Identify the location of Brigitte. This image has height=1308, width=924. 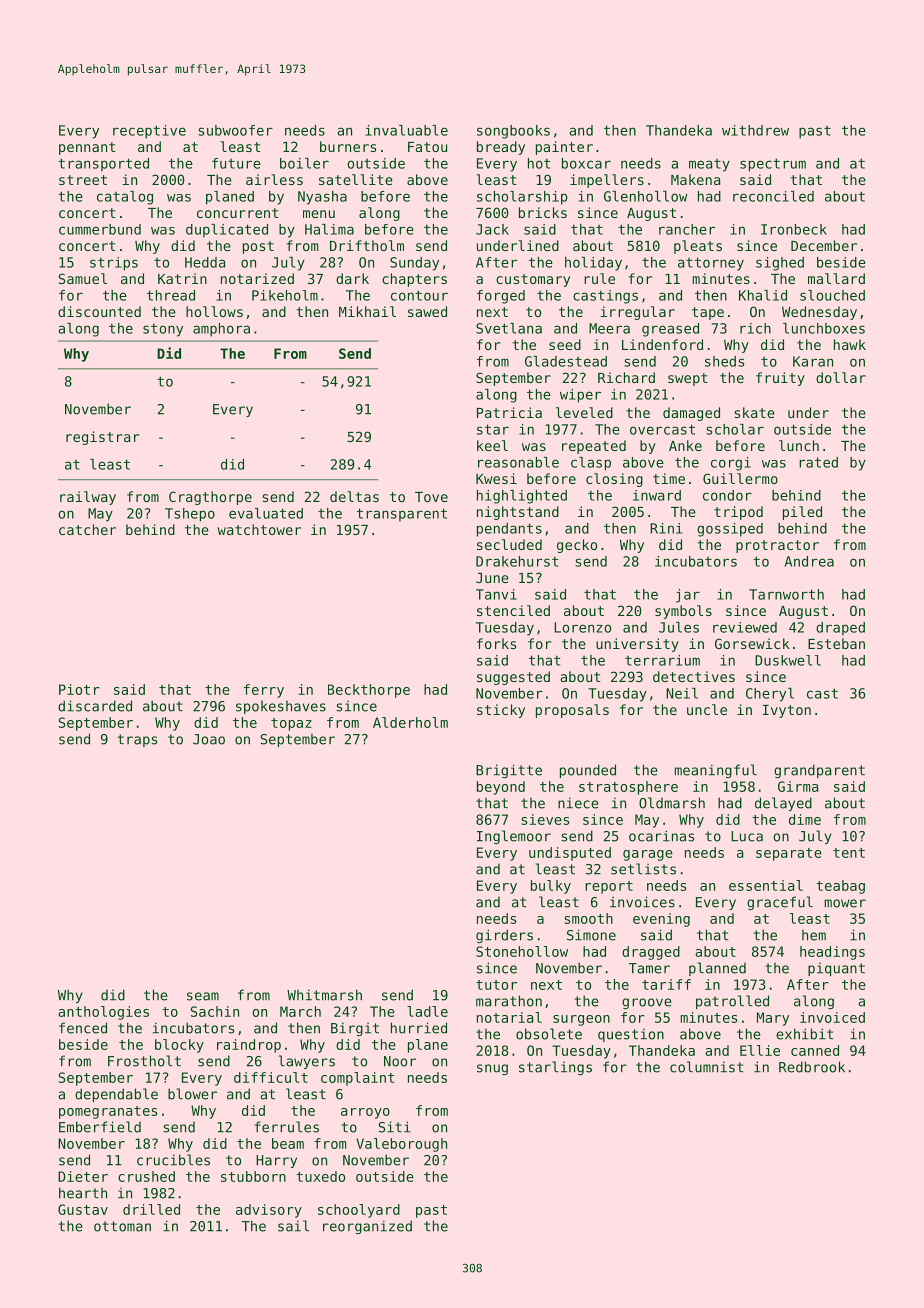
(509, 771).
